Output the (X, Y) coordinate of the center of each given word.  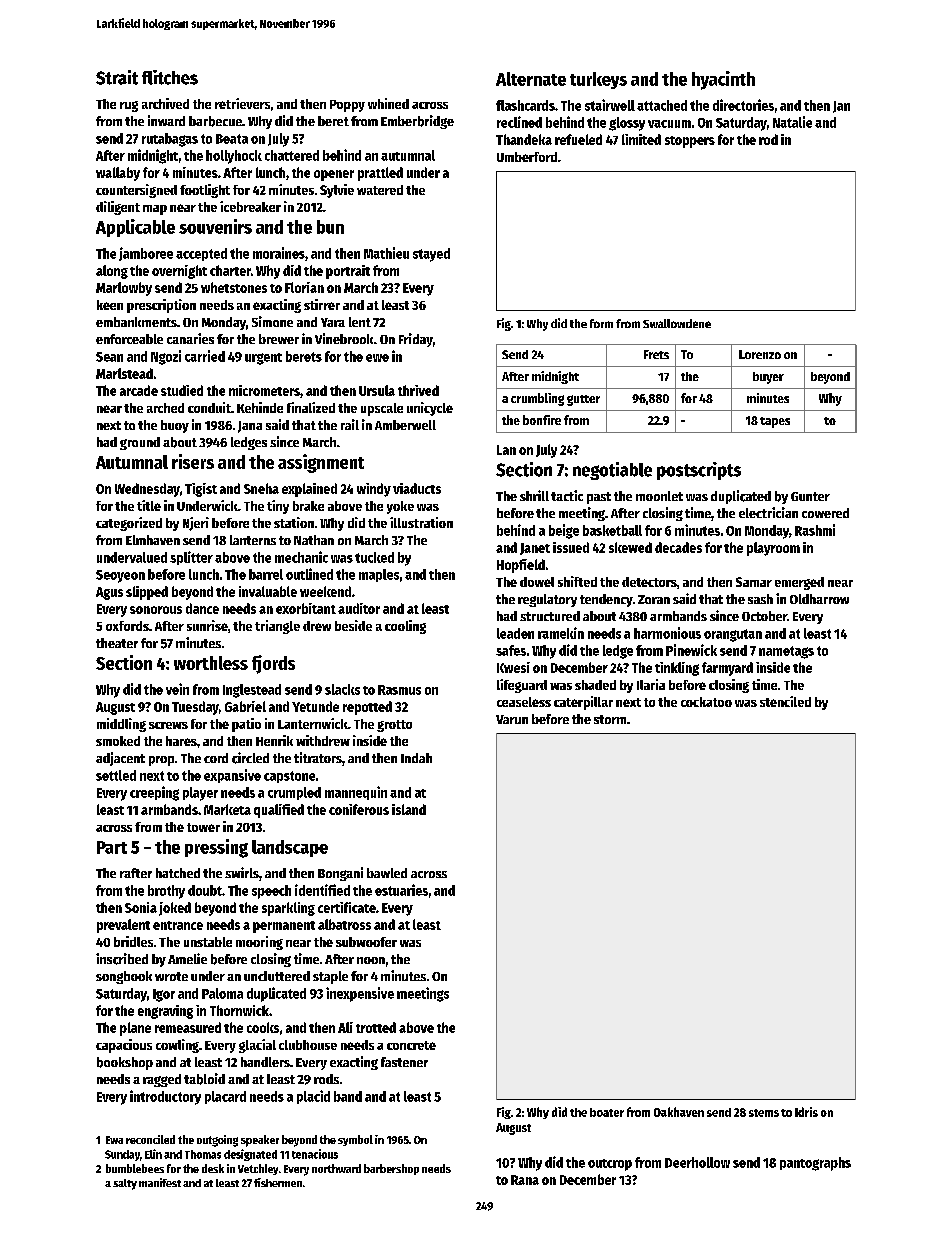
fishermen (278, 1182)
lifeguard (522, 686)
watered (380, 190)
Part (112, 847)
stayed (431, 255)
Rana (525, 1180)
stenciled (785, 701)
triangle (277, 627)
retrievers (242, 103)
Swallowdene (677, 323)
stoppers (690, 142)
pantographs (815, 1164)
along (112, 272)
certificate (347, 907)
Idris (806, 1112)
